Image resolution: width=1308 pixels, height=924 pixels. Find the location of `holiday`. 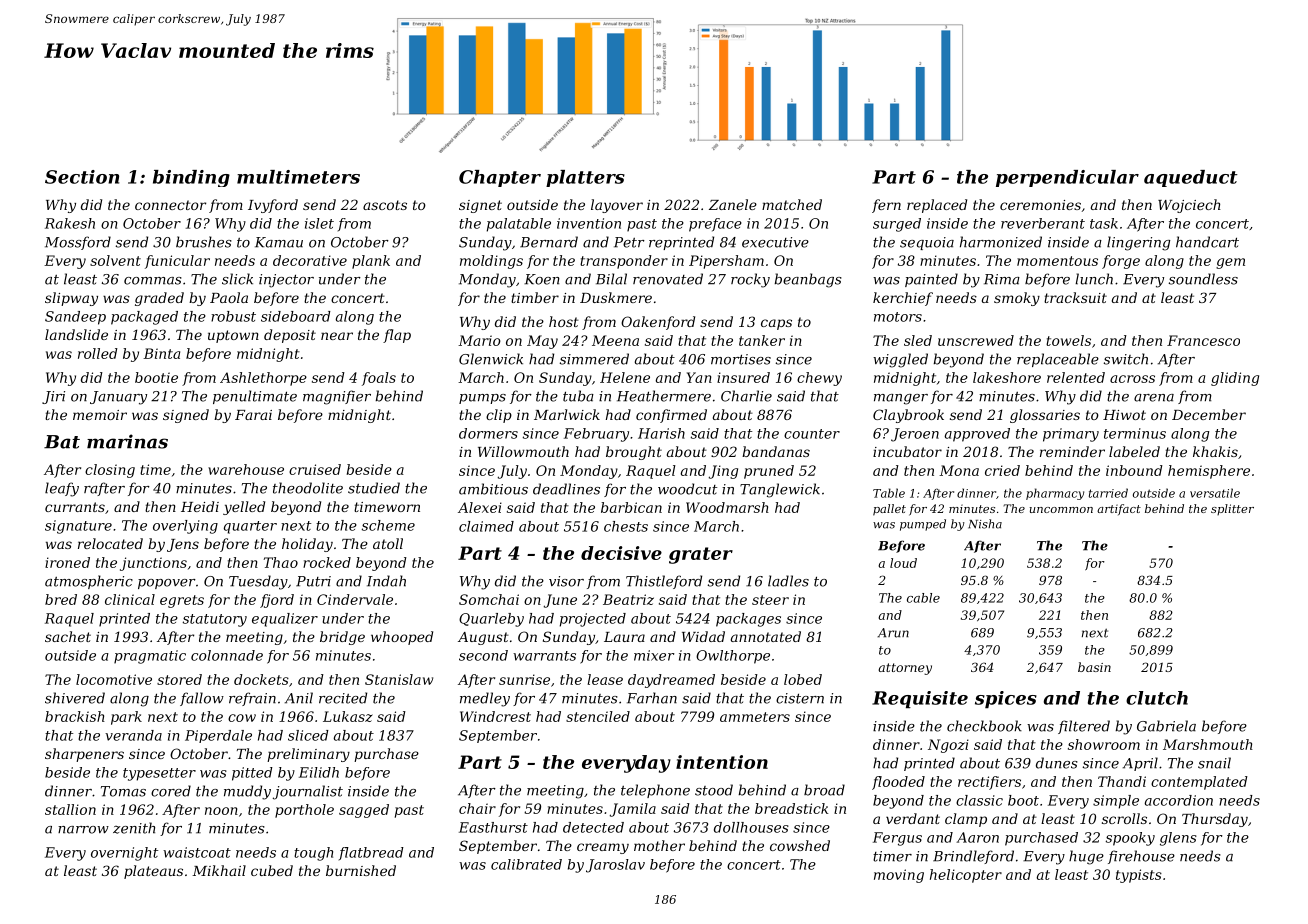

holiday is located at coordinates (307, 545).
